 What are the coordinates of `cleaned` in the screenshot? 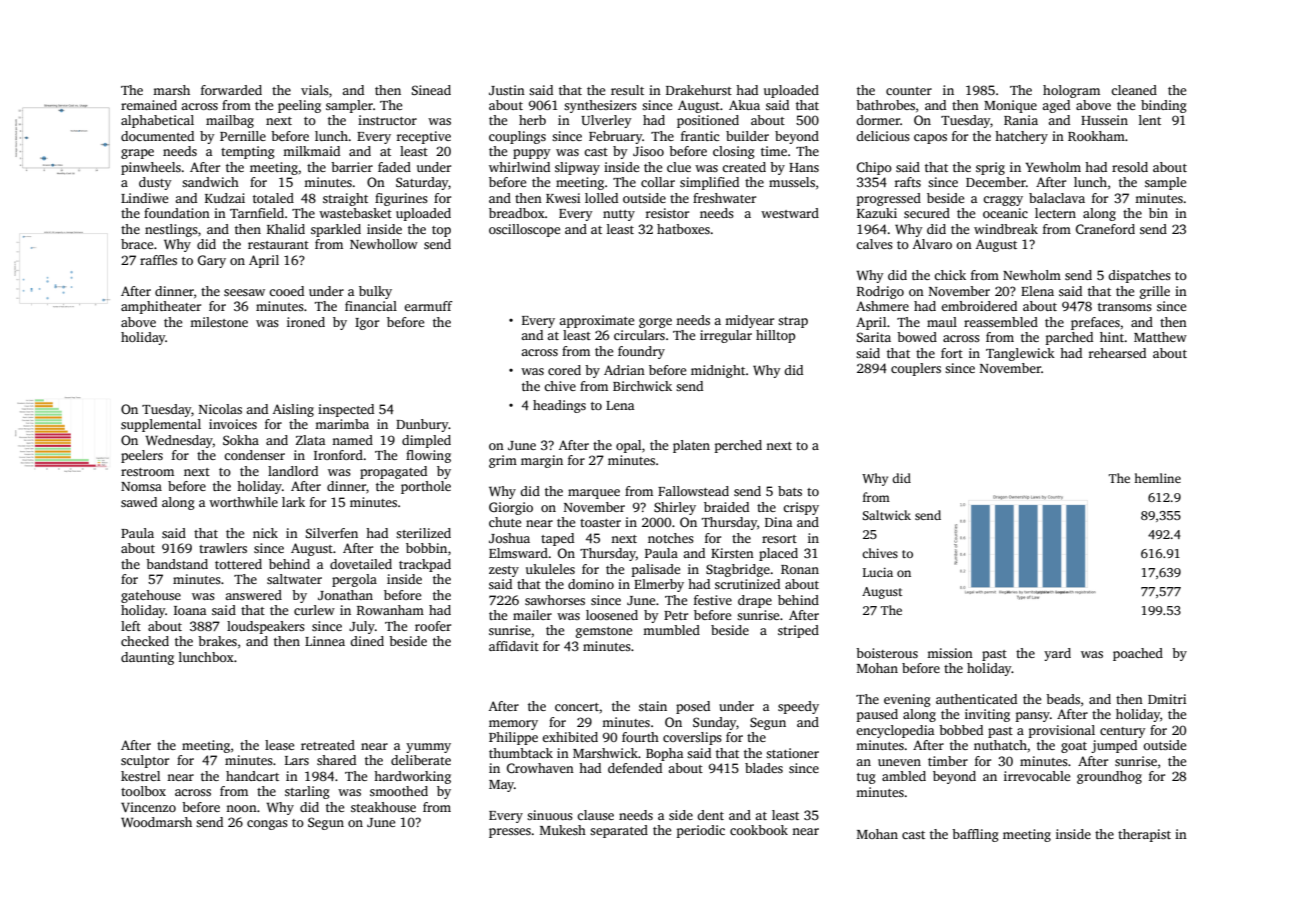 It's located at (1134, 90).
